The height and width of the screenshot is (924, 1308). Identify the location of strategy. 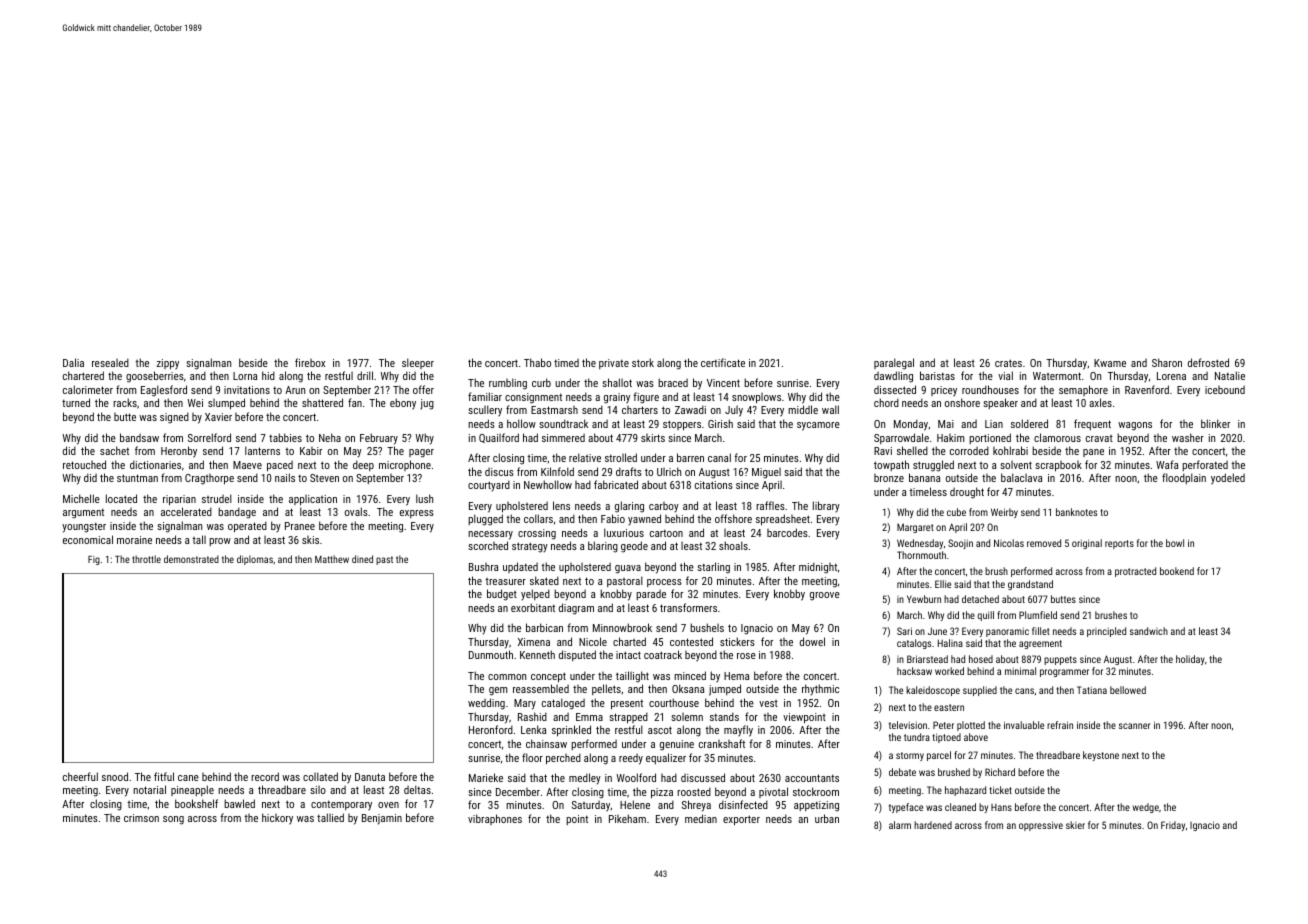
(530, 547).
